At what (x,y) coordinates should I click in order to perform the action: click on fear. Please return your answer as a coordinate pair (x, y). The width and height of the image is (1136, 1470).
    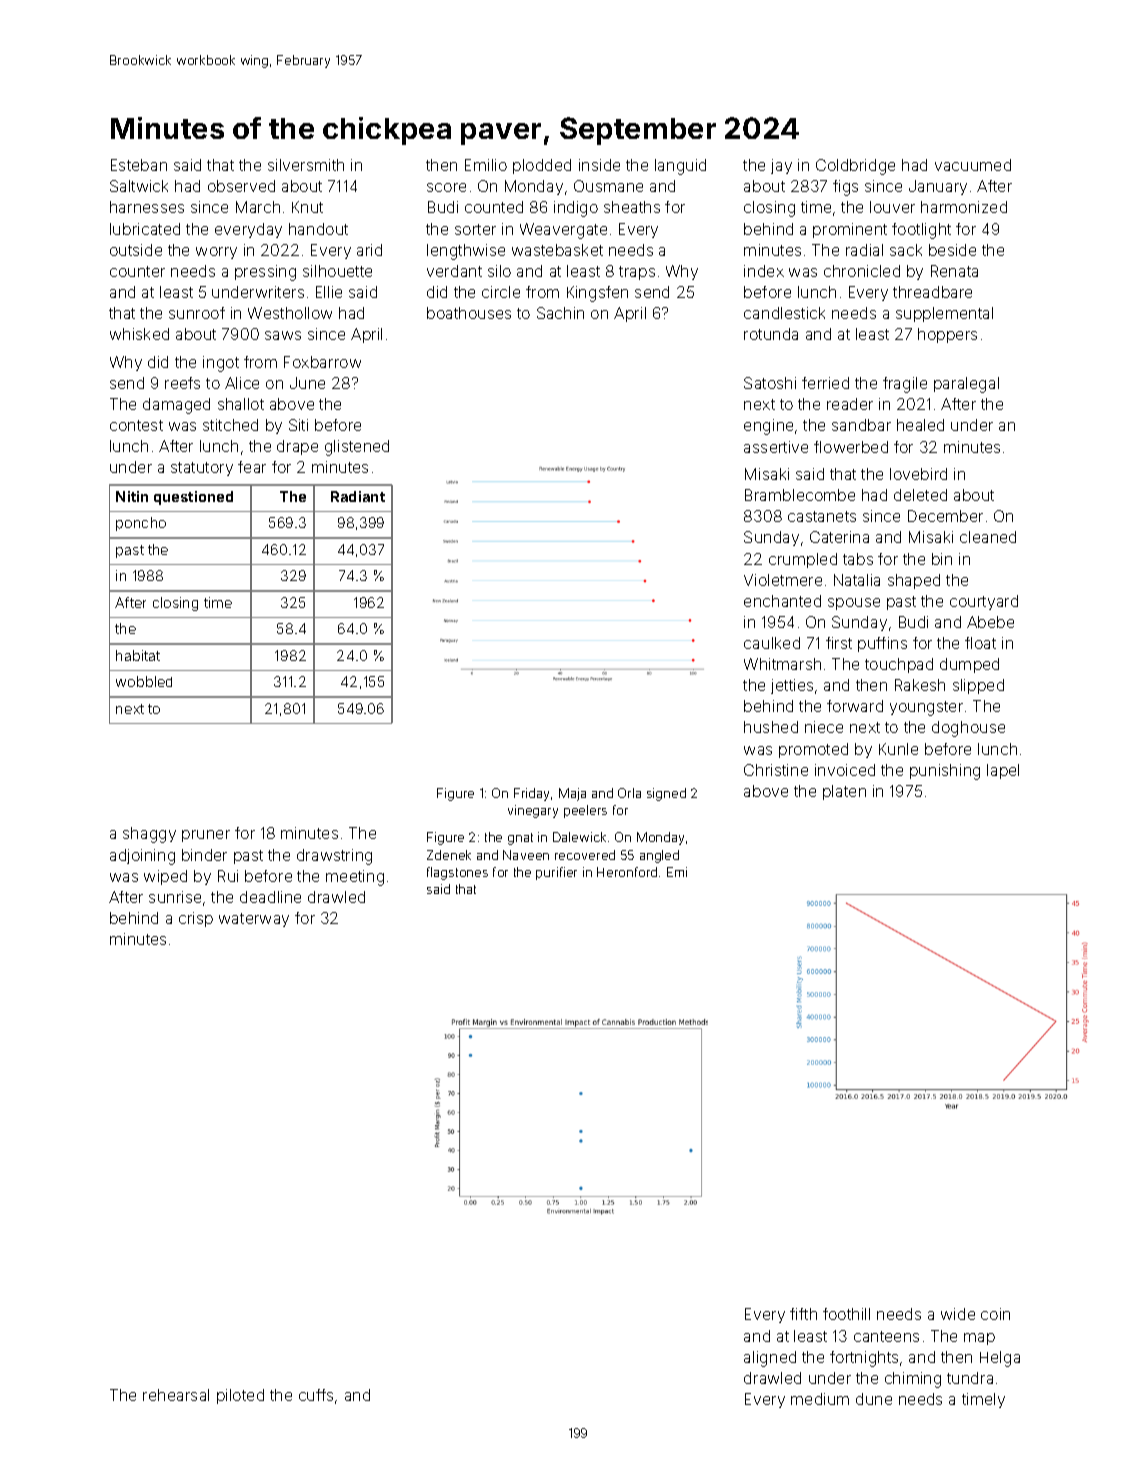
    Looking at the image, I should click on (252, 467).
